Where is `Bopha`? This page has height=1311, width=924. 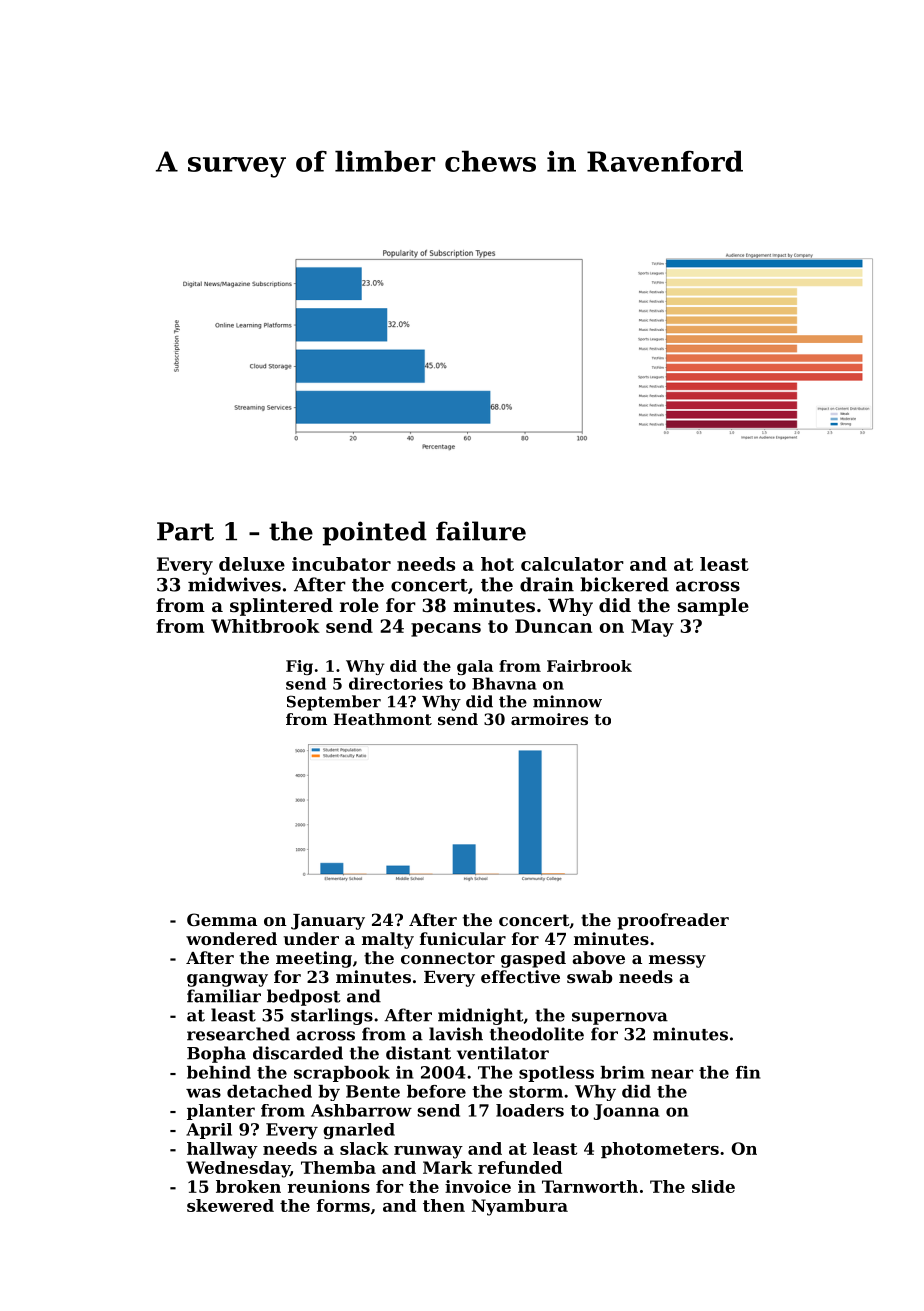 Bopha is located at coordinates (216, 1054).
